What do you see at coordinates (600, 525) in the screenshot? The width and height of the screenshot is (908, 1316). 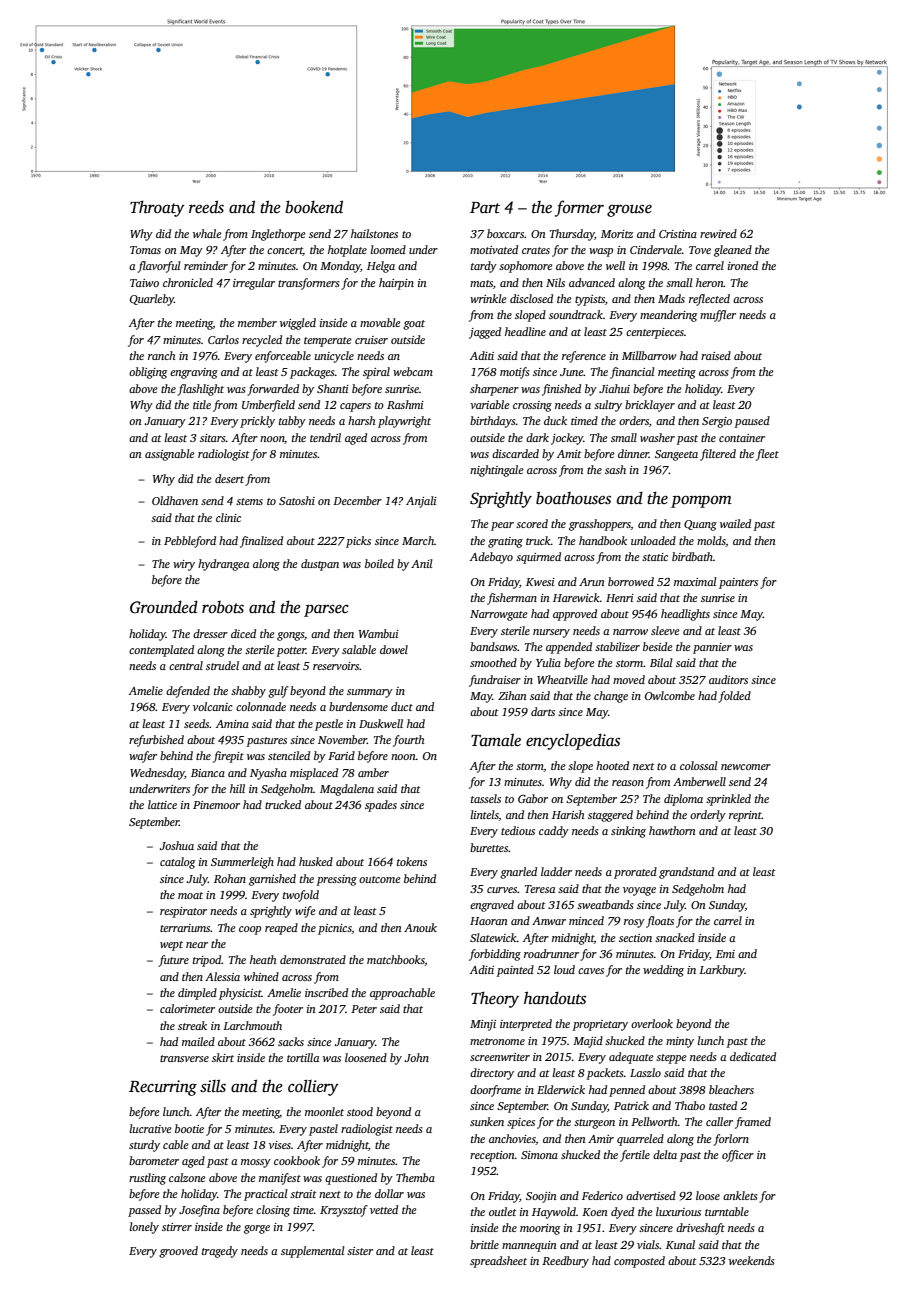 I see `grasshoppers` at bounding box center [600, 525].
